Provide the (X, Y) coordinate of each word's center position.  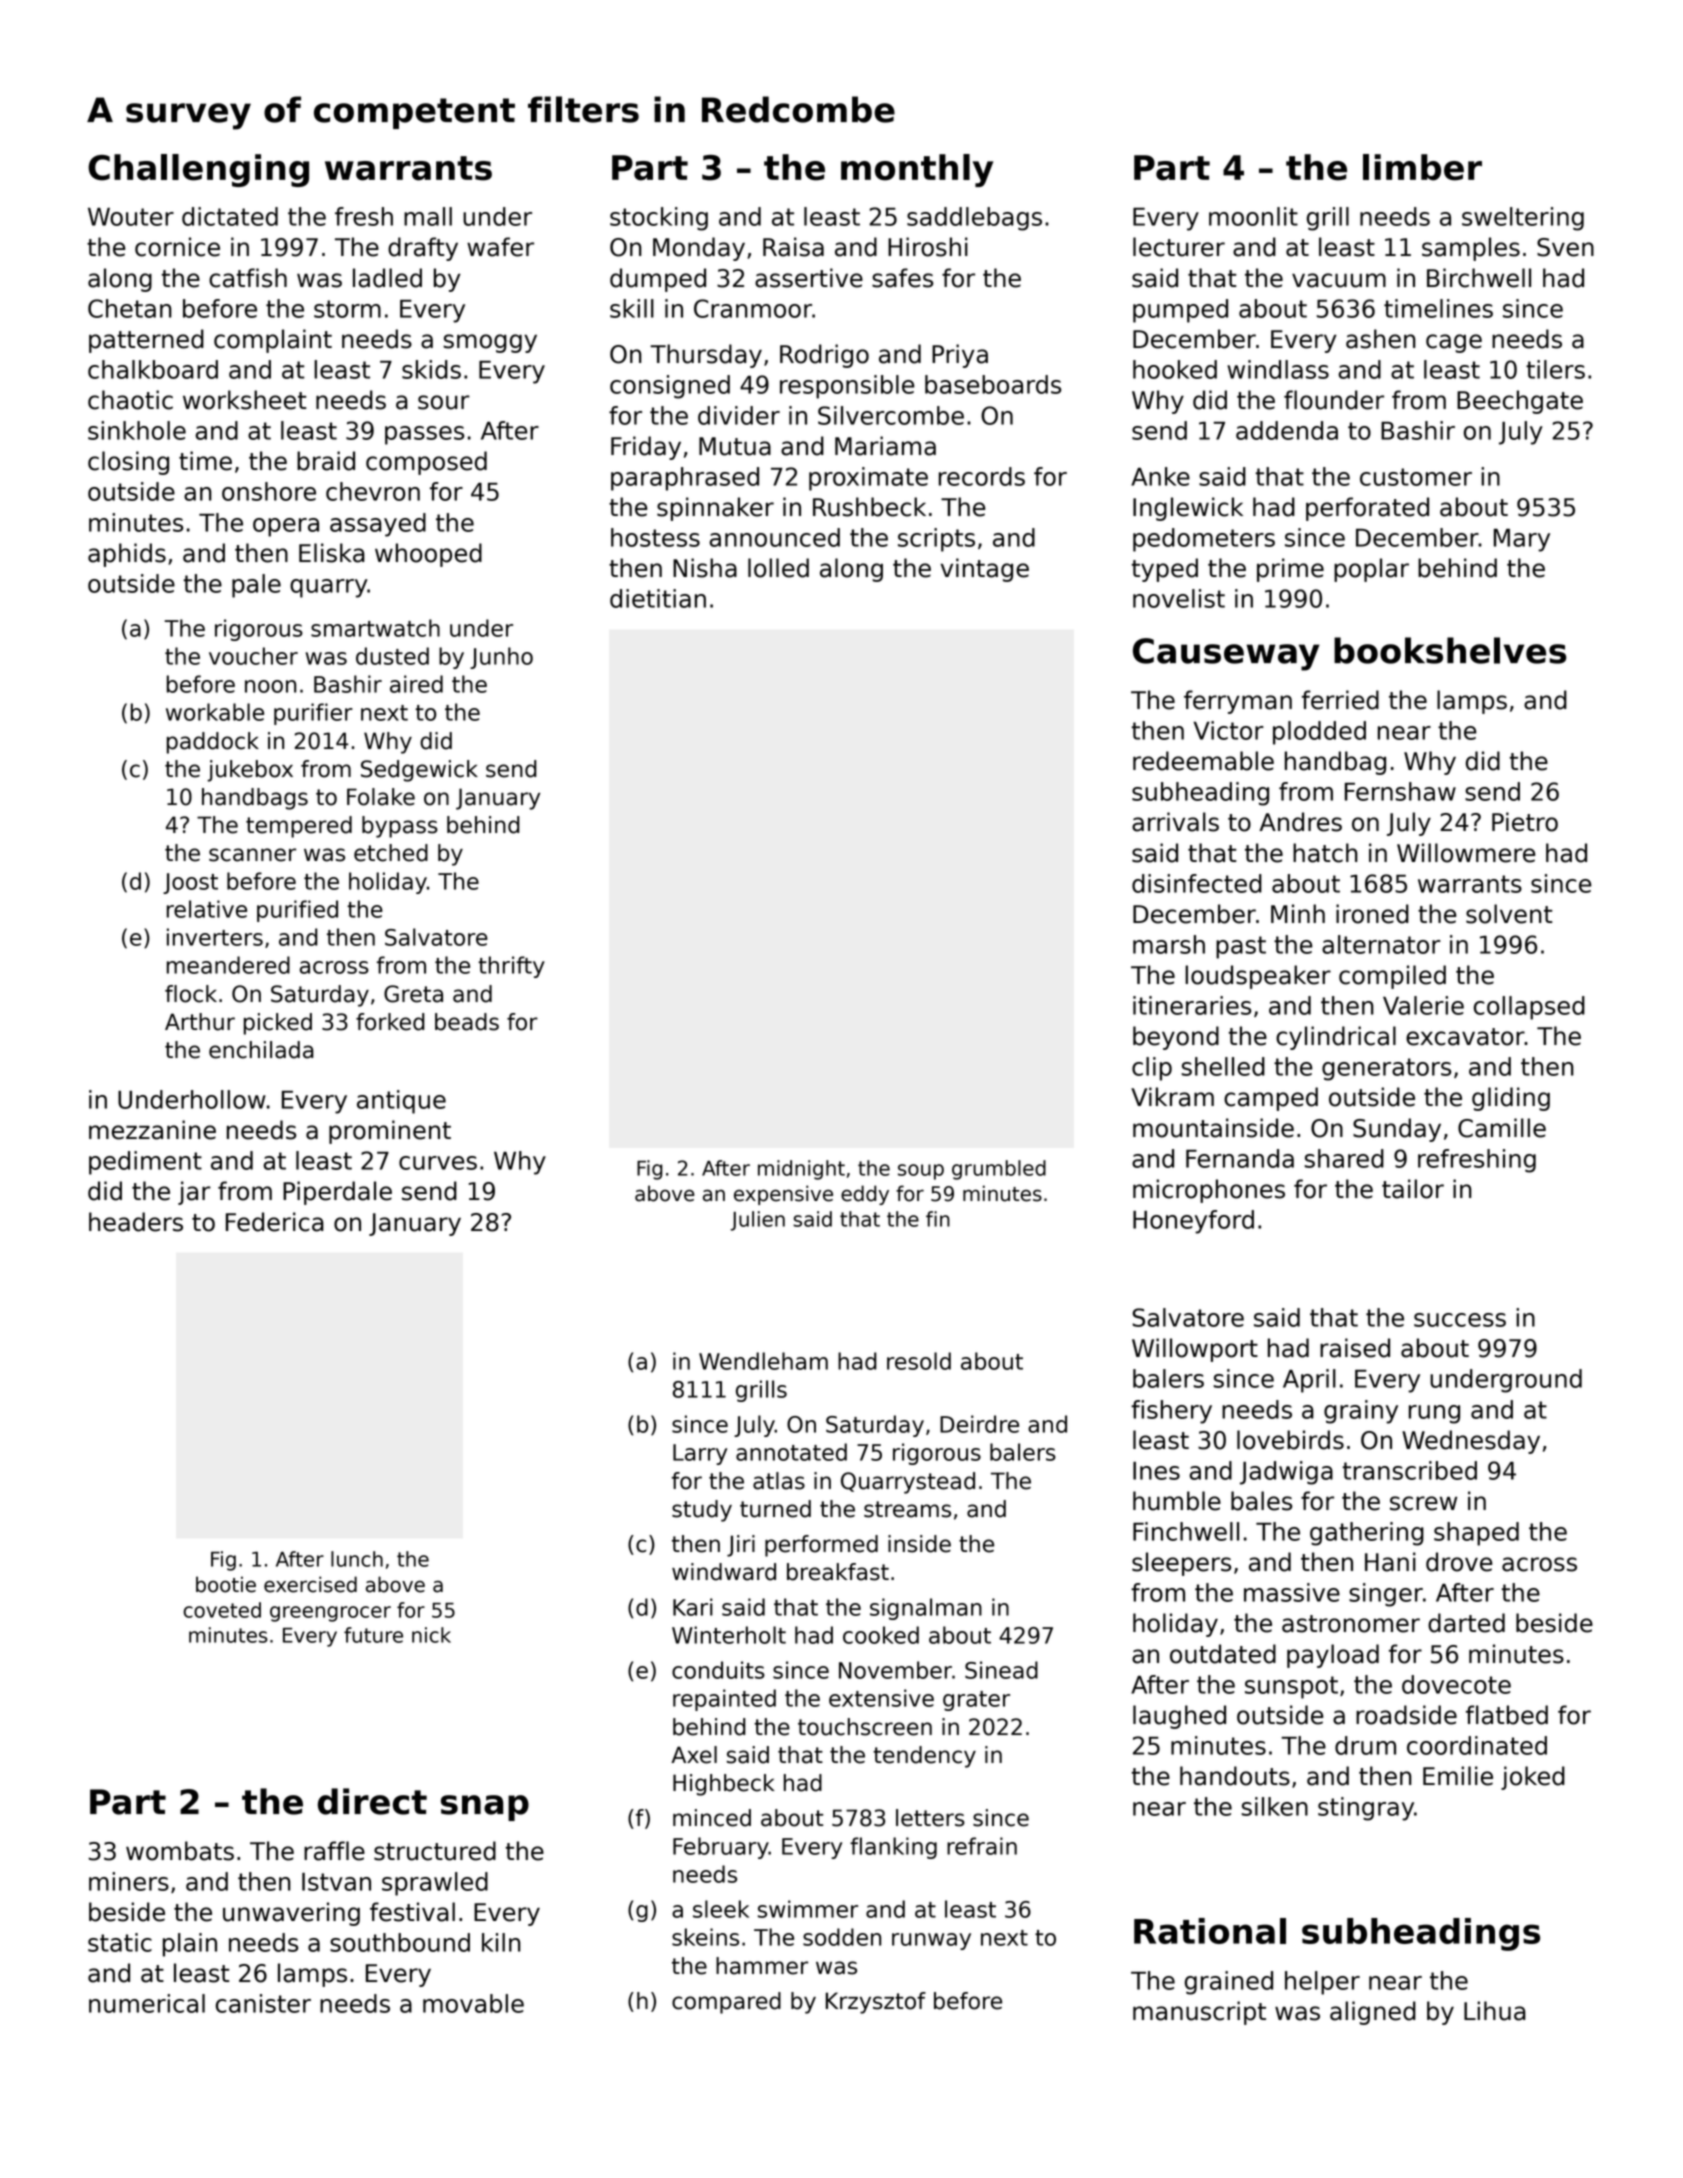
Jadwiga (1286, 1473)
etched (391, 853)
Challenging (198, 170)
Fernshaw (1400, 791)
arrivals (1175, 822)
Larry (700, 1454)
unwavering (291, 1914)
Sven (1565, 247)
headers (136, 1222)
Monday (699, 249)
